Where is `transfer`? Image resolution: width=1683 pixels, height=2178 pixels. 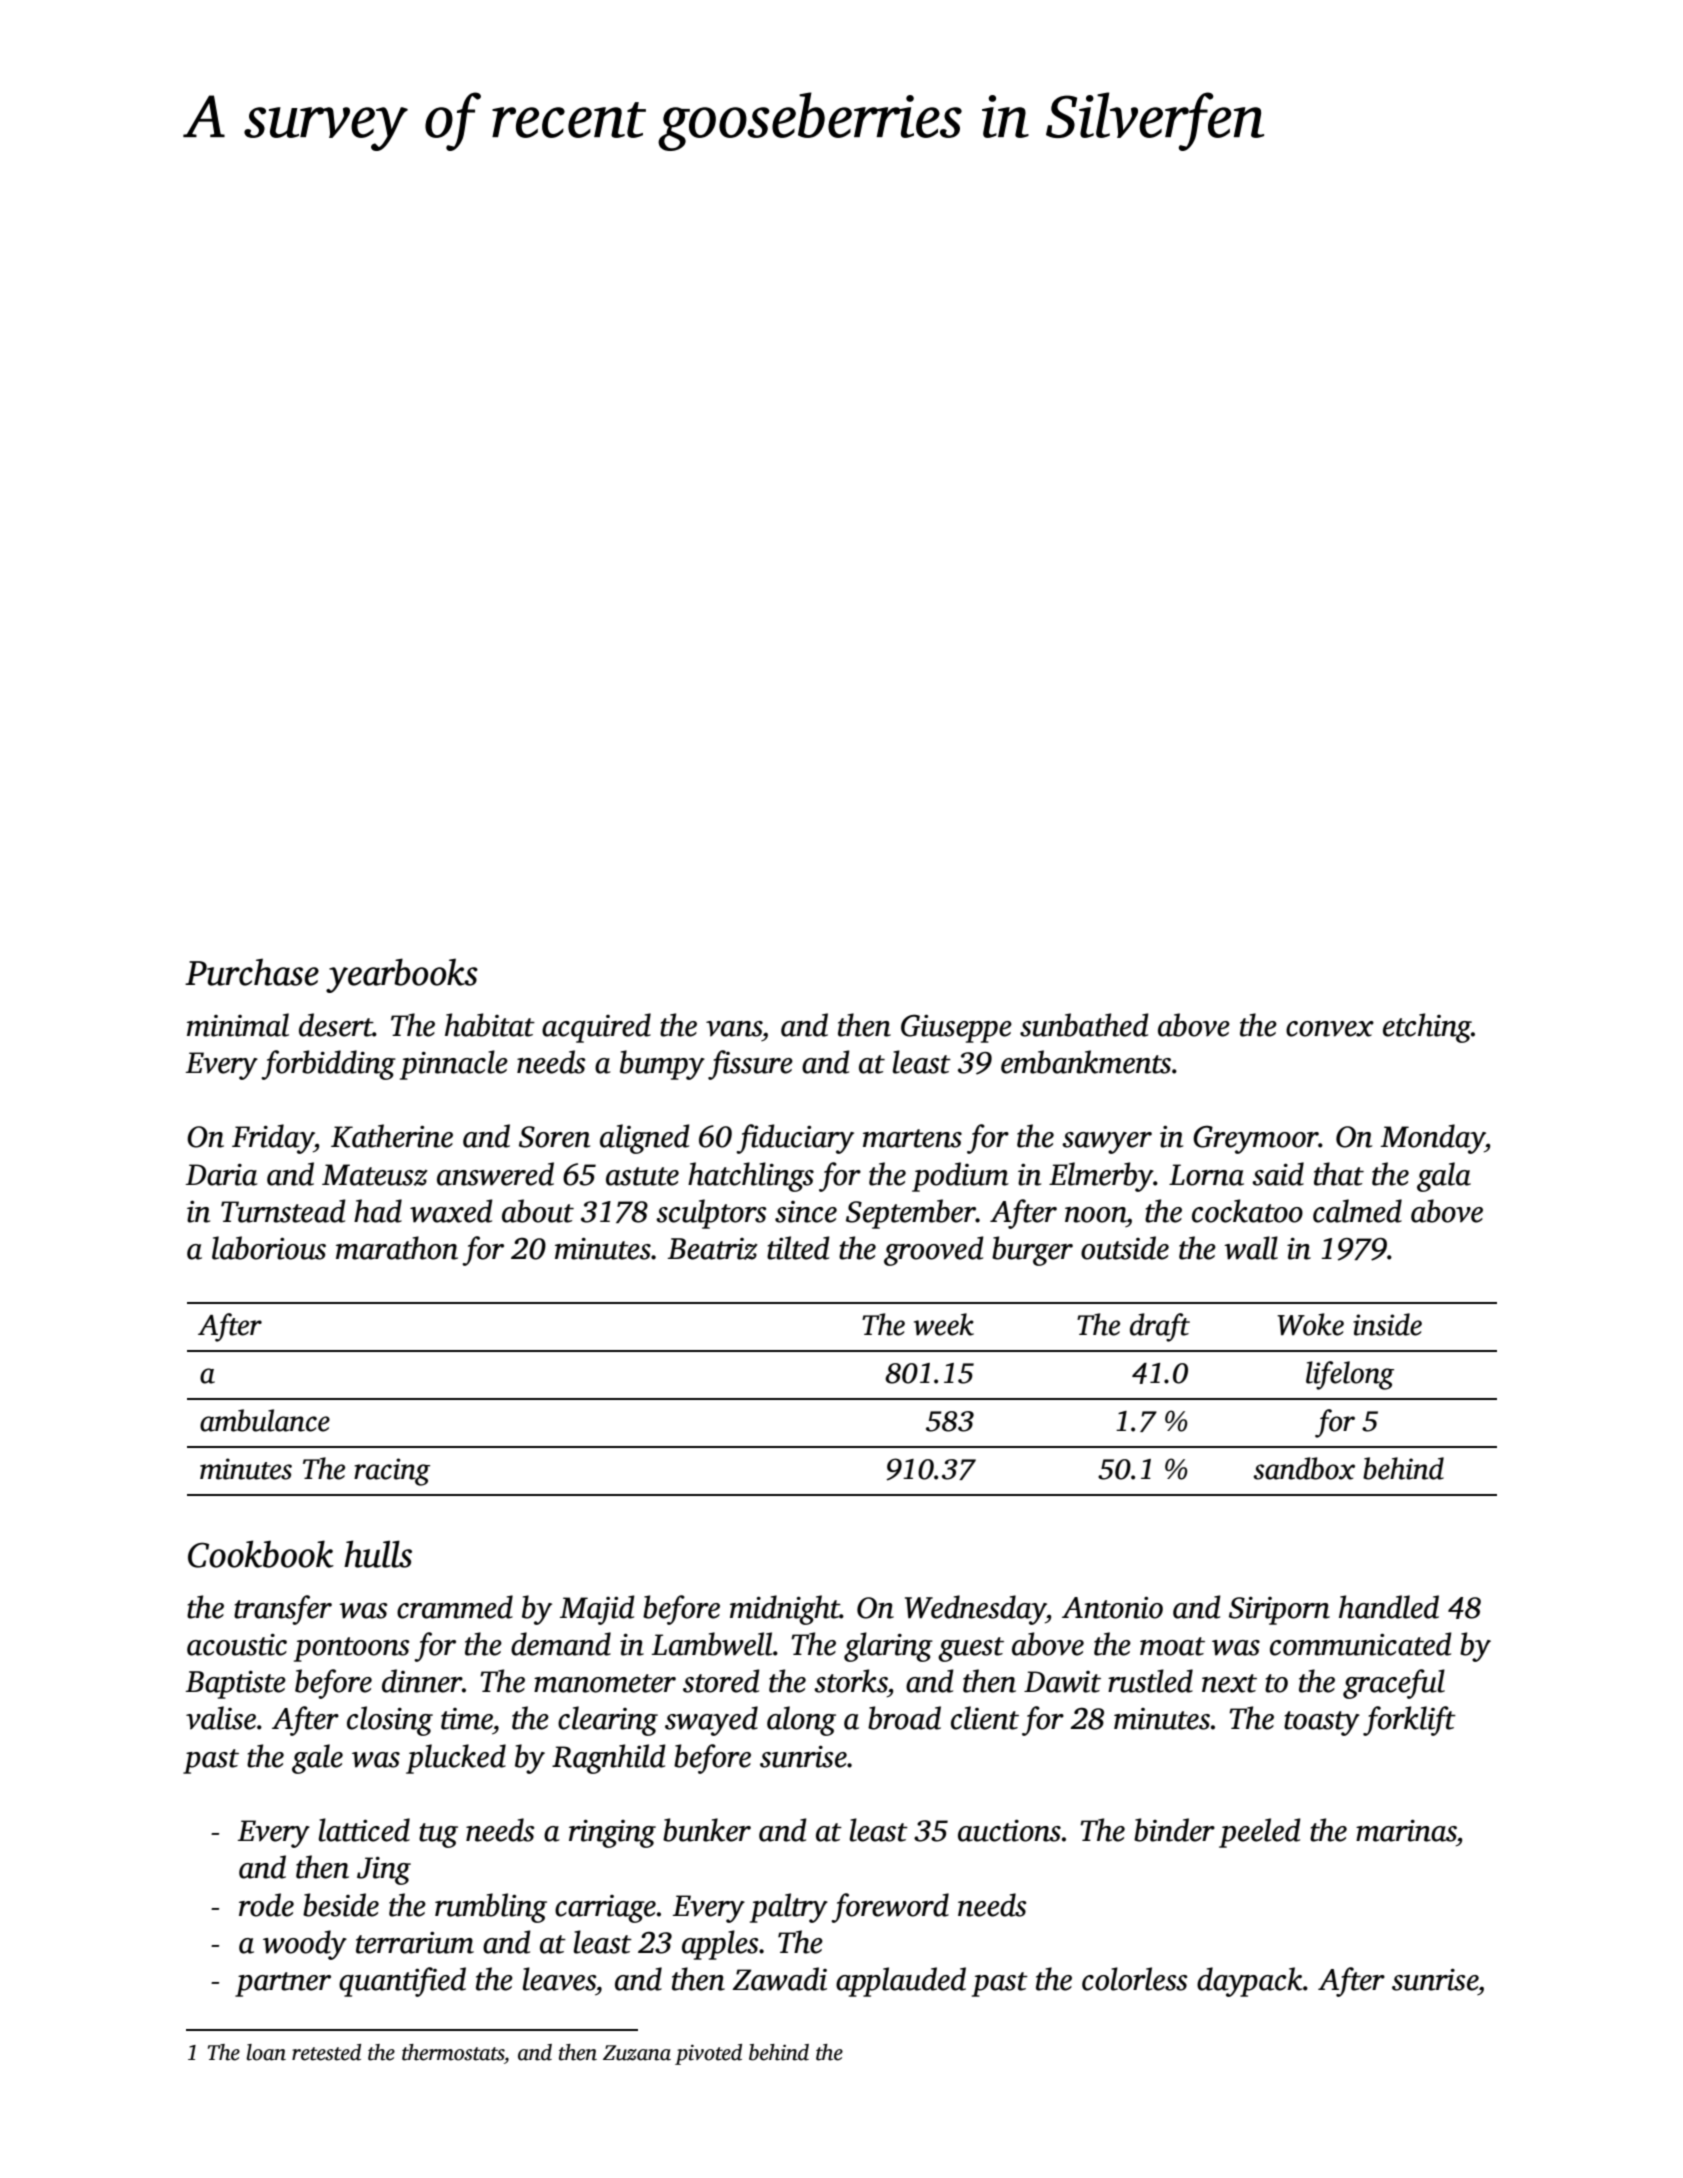
transfer is located at coordinates (283, 1610).
